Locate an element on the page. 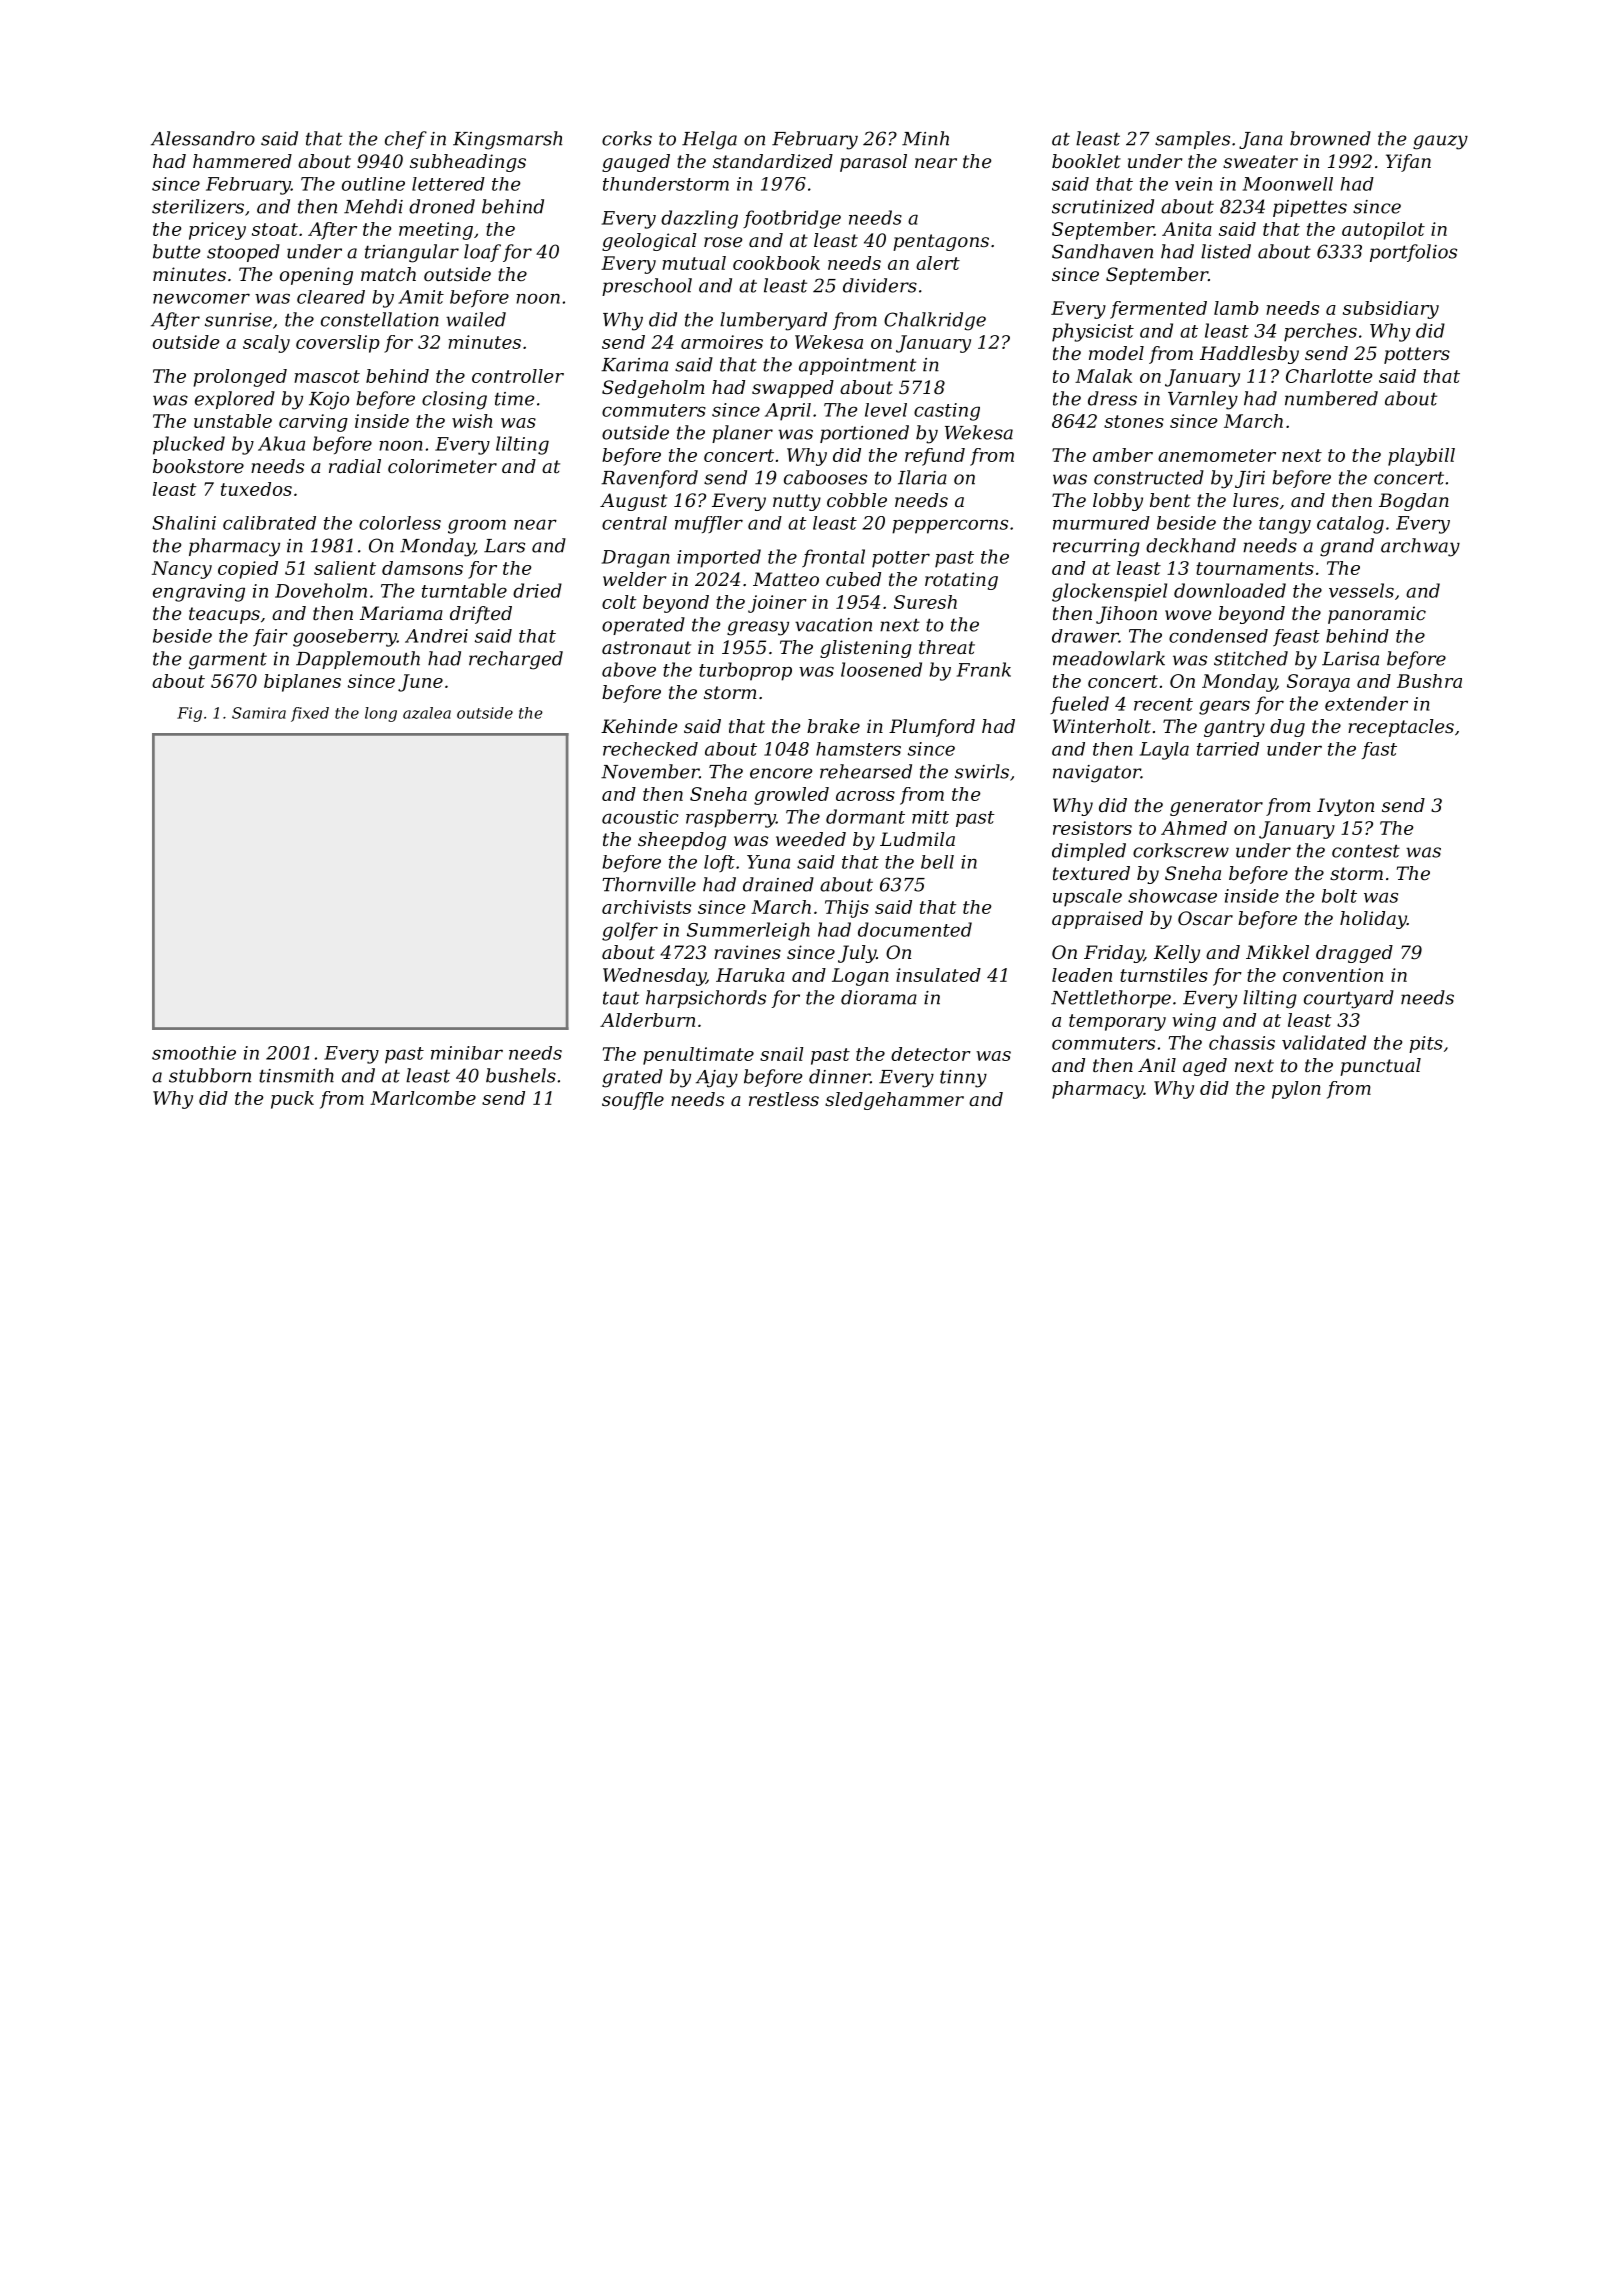 This document has width=1620, height=2292. Karima is located at coordinates (634, 365).
